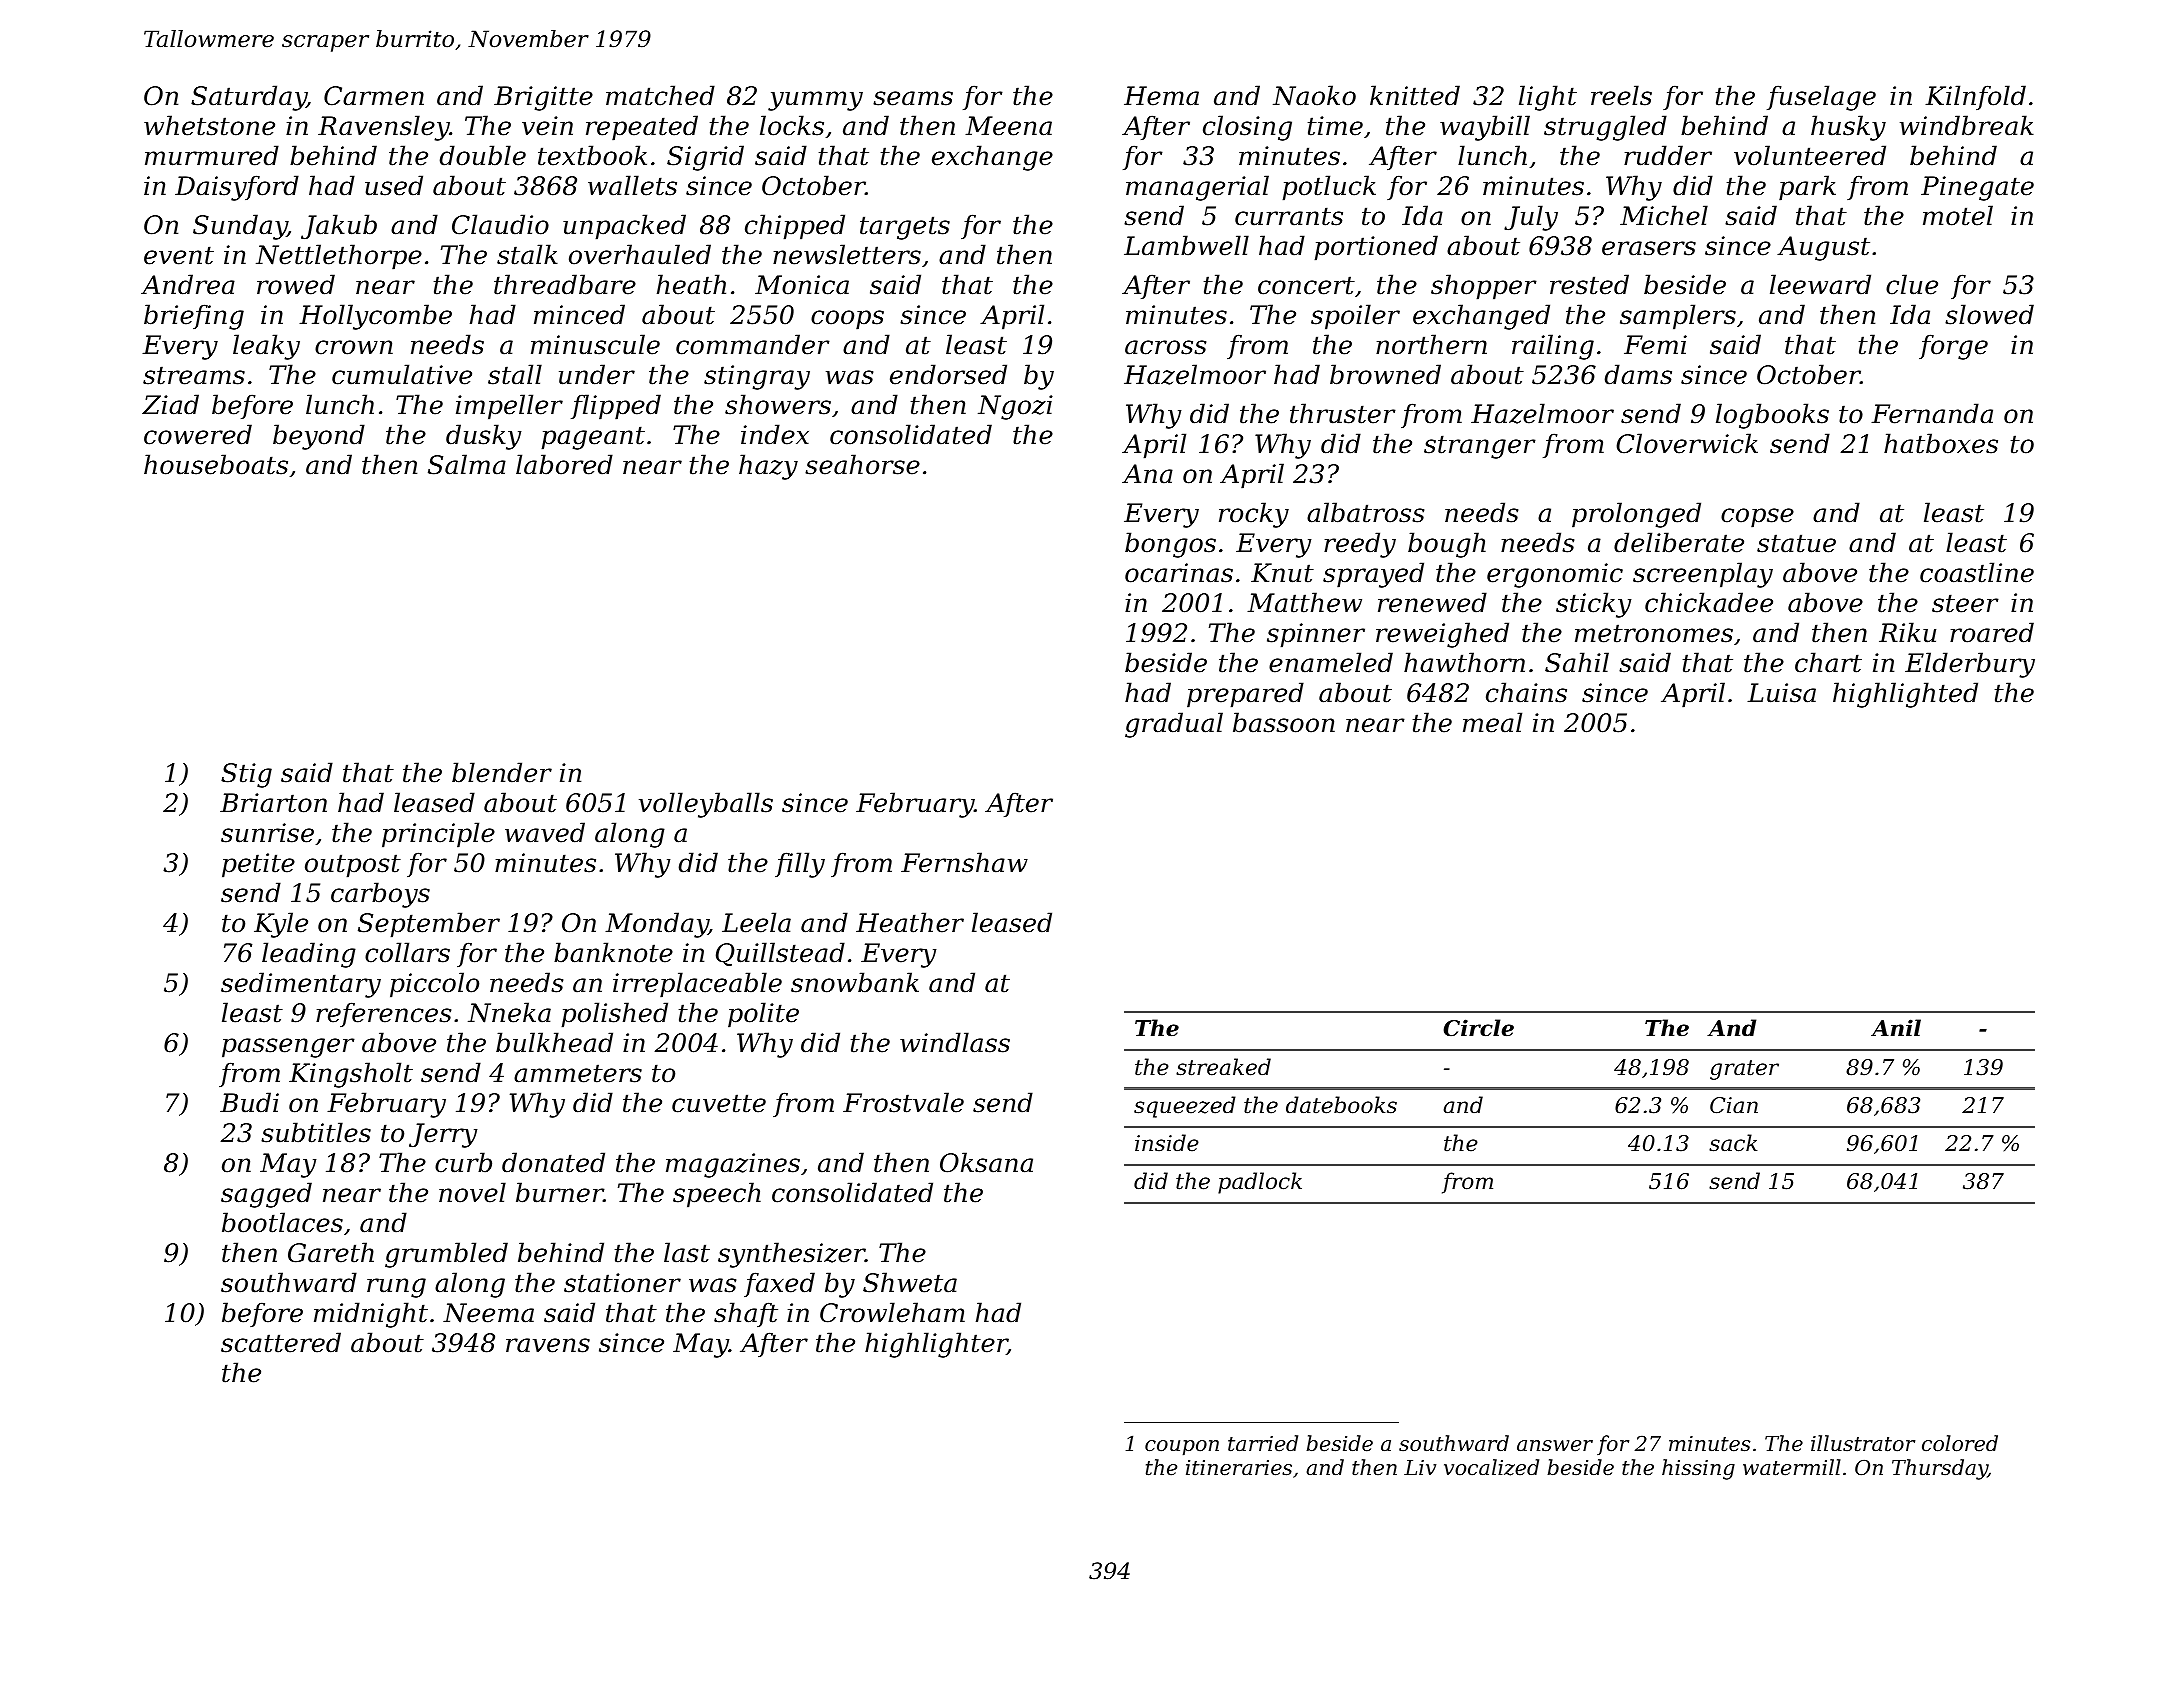 The width and height of the page is (2178, 1683). Describe the element at coordinates (705, 158) in the page. I see `Sigrid` at that location.
